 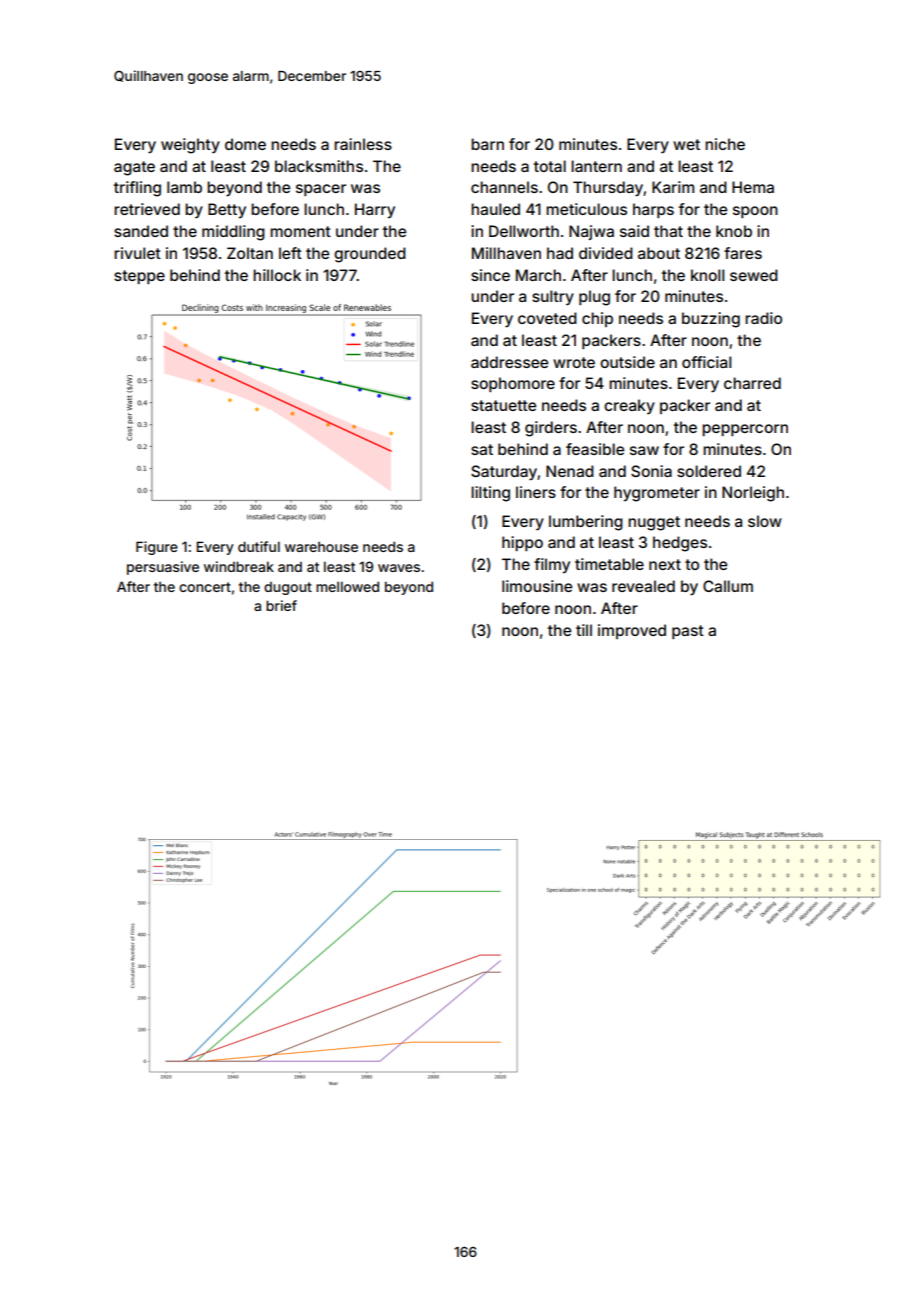 What do you see at coordinates (347, 586) in the page?
I see `mellowed` at bounding box center [347, 586].
